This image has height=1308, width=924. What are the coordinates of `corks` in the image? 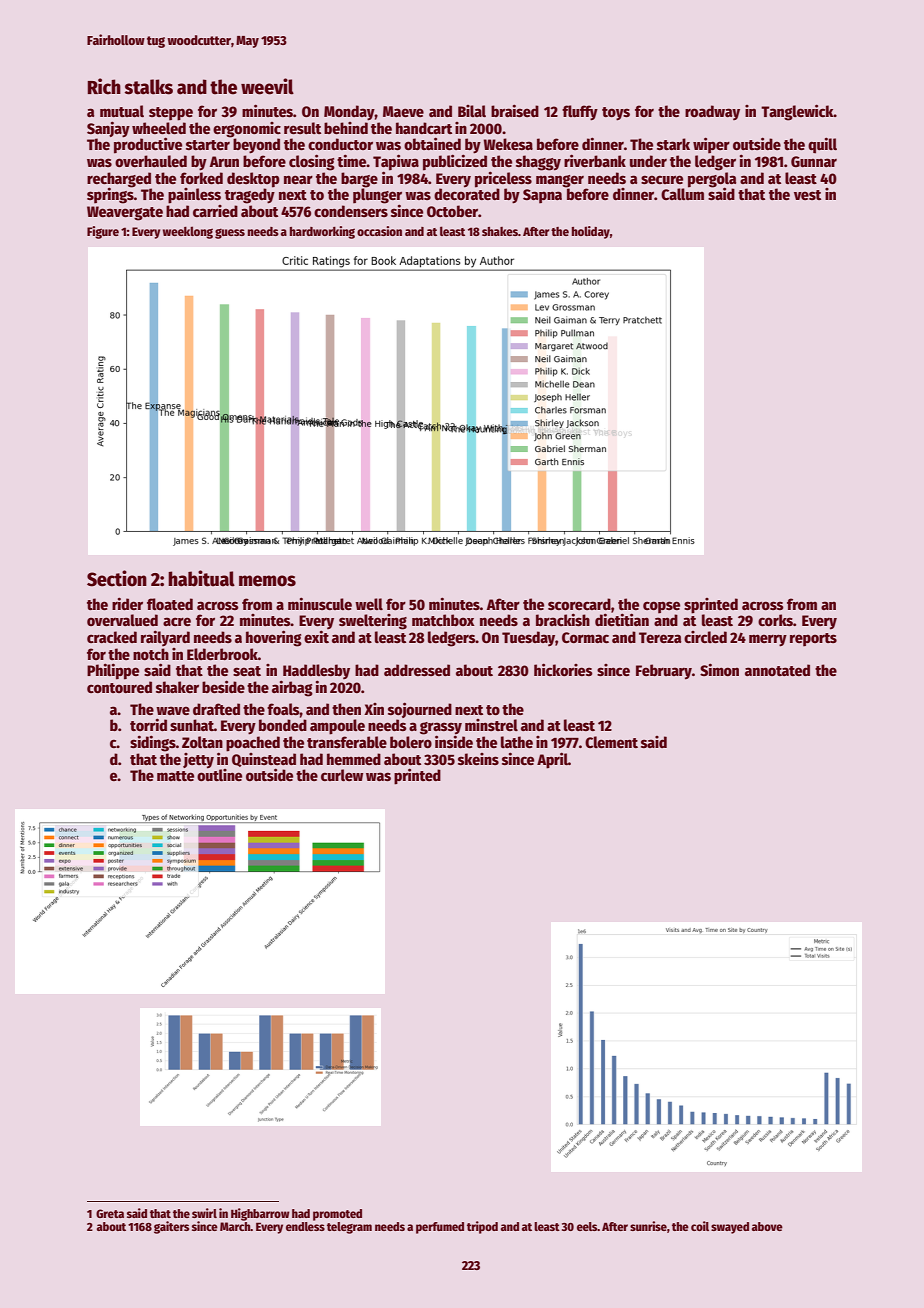 It's located at (775, 620).
